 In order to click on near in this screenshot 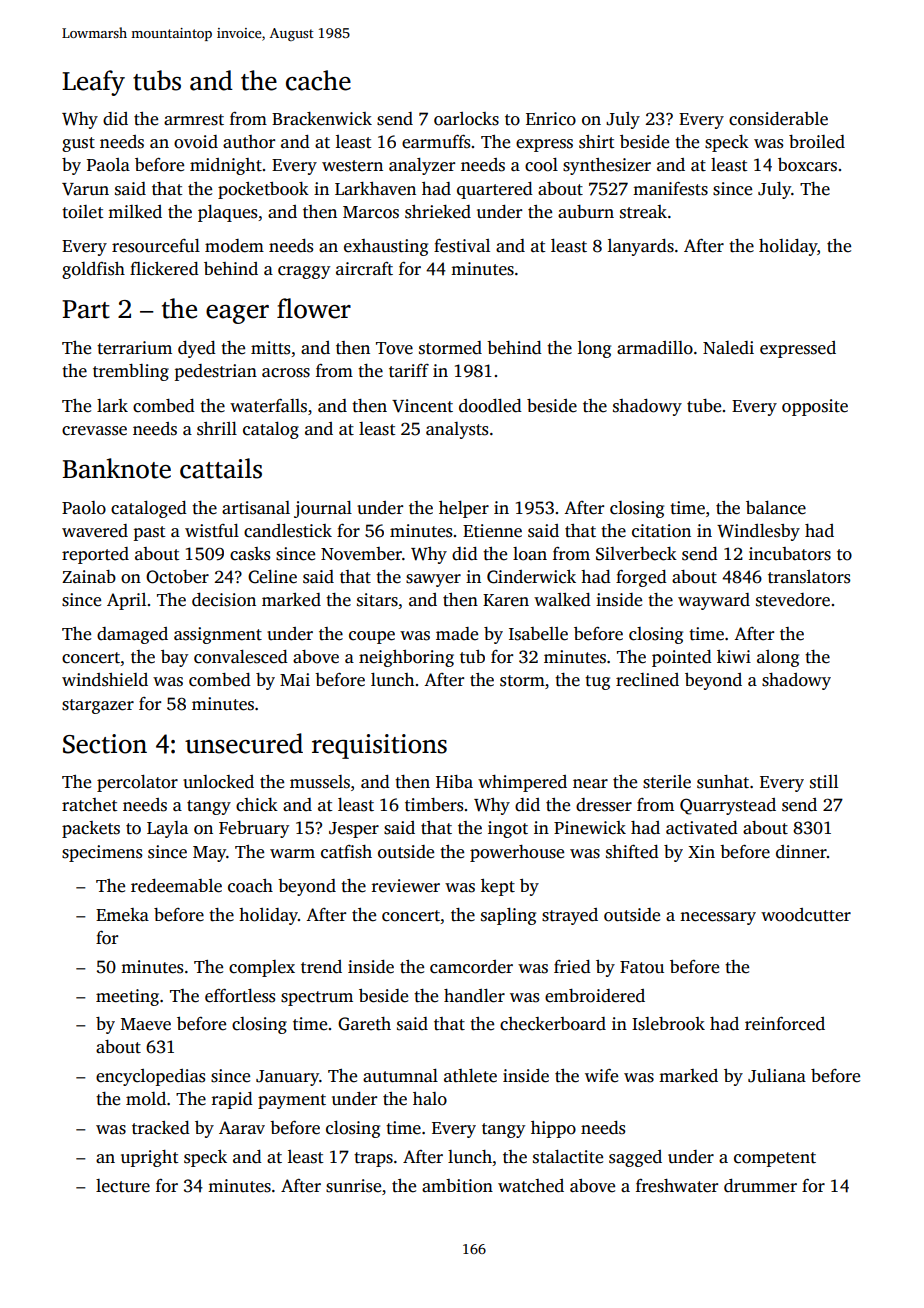, I will do `click(590, 784)`.
